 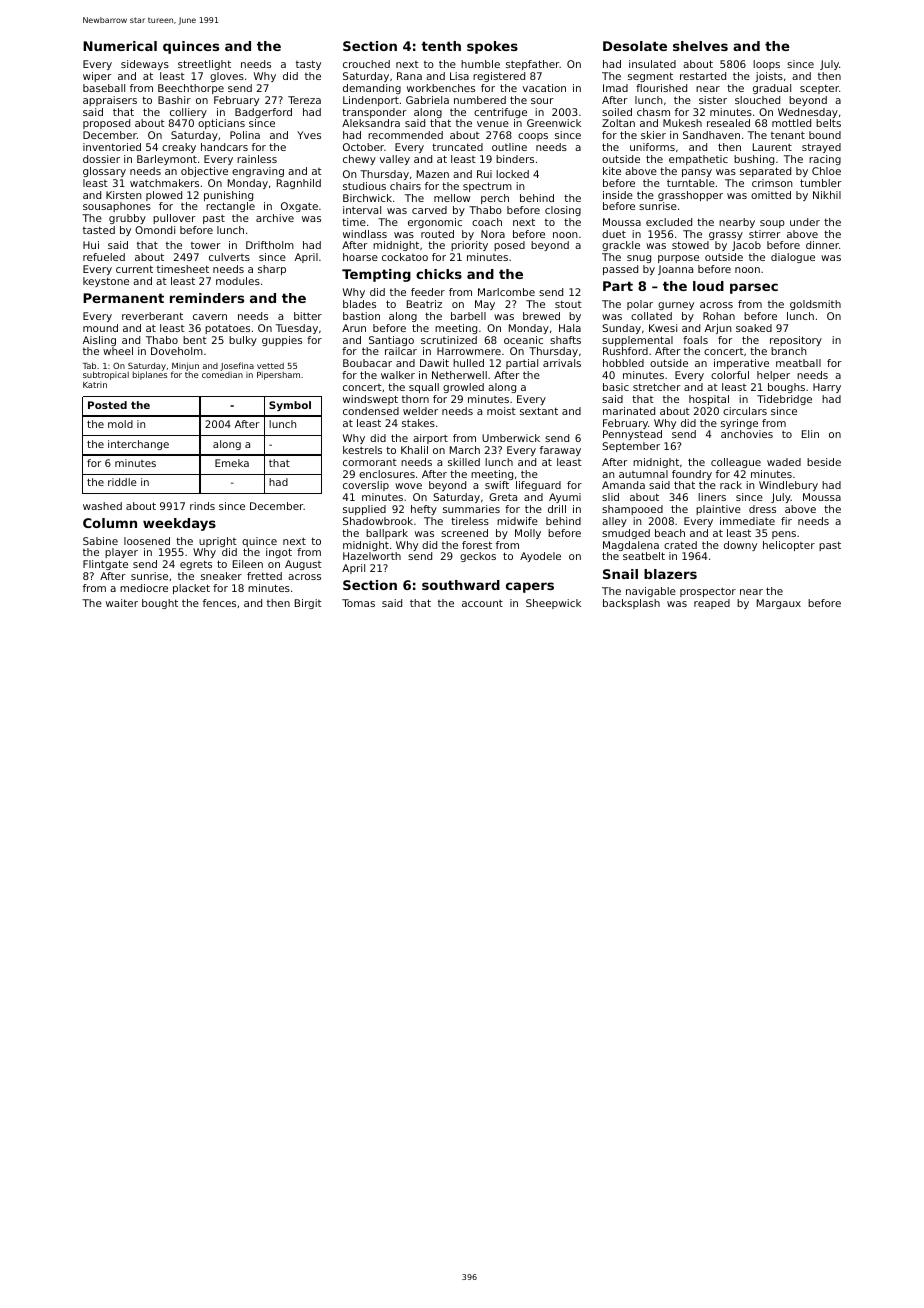 What do you see at coordinates (700, 46) in the document?
I see `shelves` at bounding box center [700, 46].
